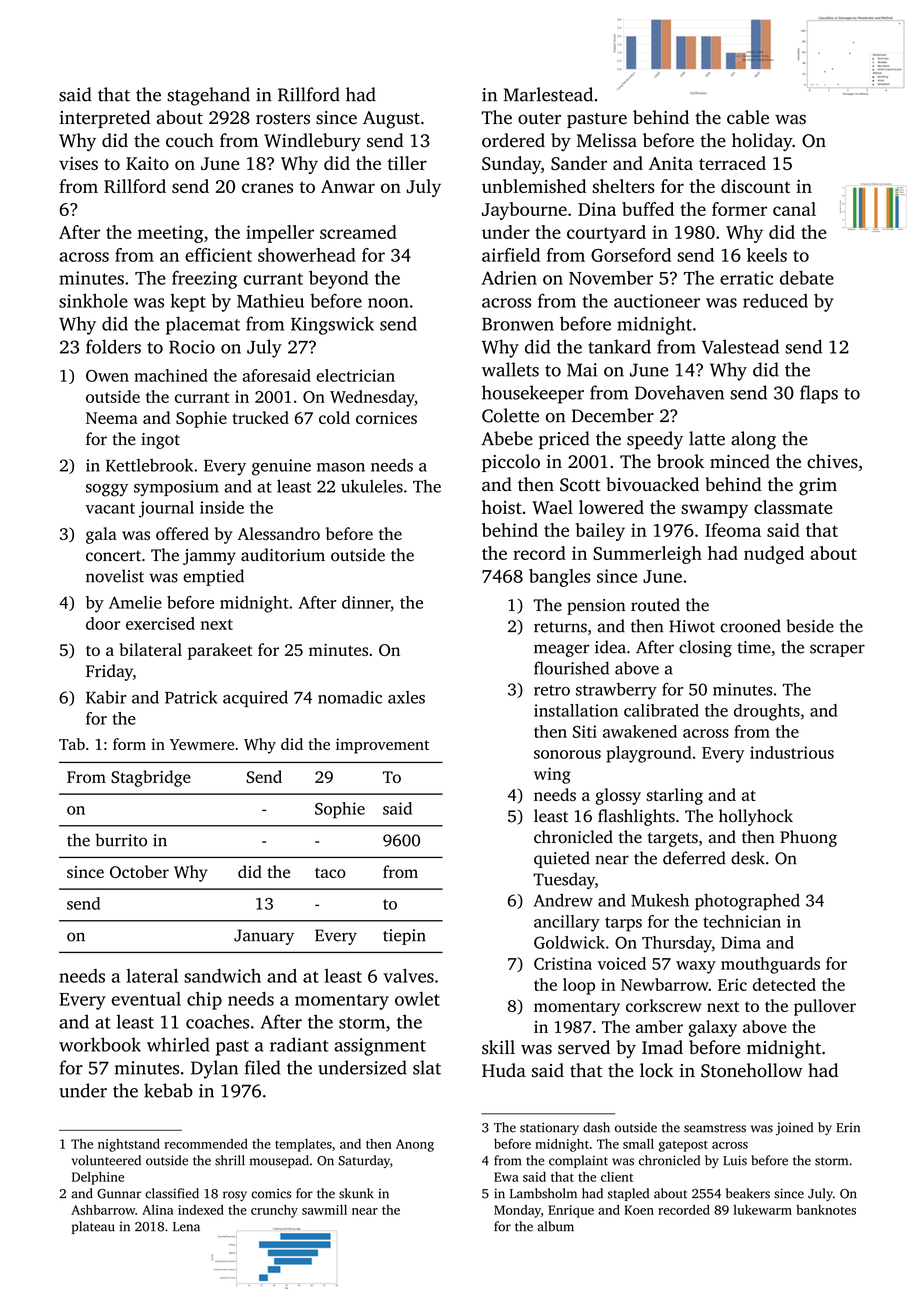 This screenshot has width=924, height=1308. I want to click on droughts, so click(767, 712).
